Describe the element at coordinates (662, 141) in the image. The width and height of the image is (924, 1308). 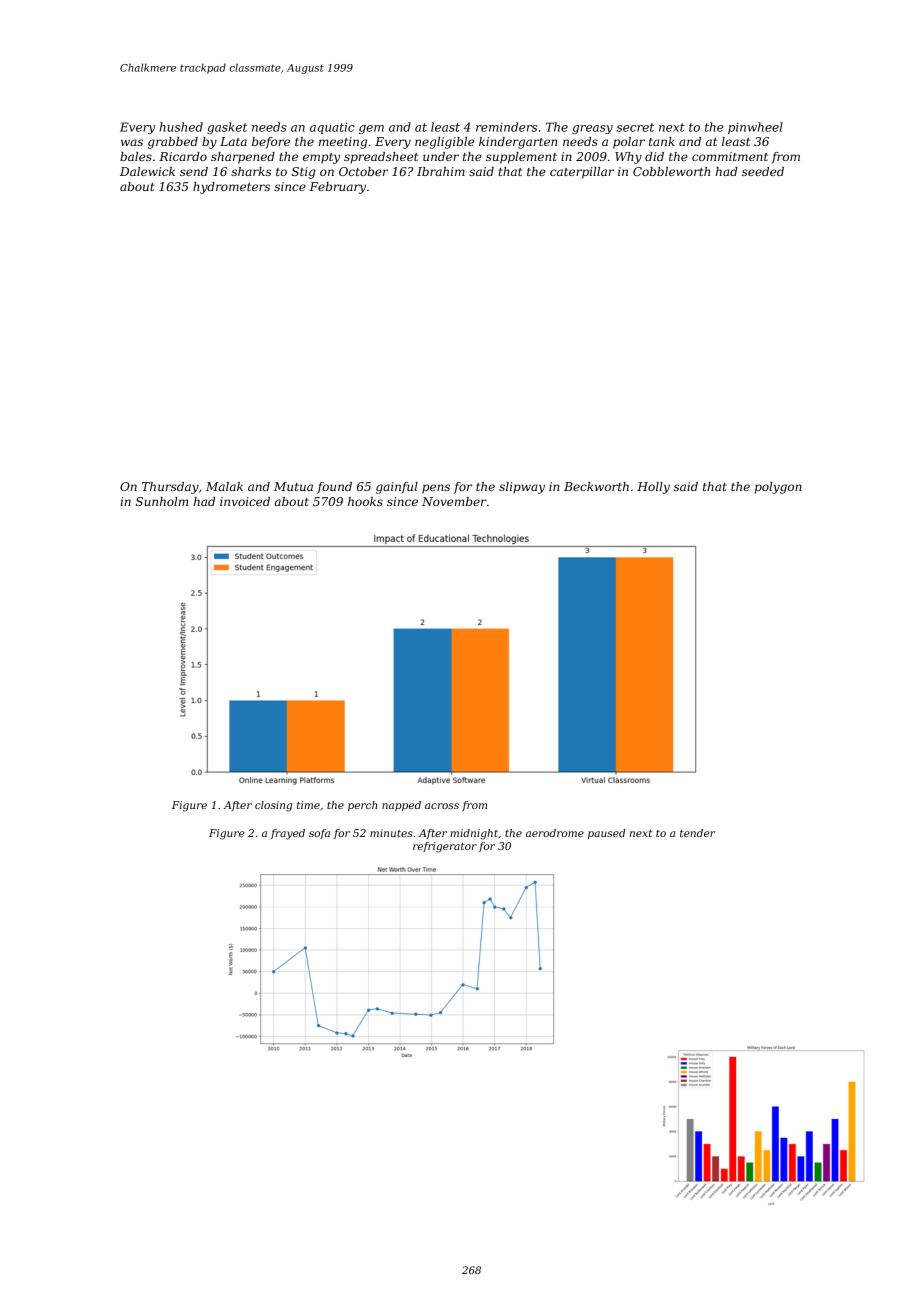
I see `tank` at that location.
